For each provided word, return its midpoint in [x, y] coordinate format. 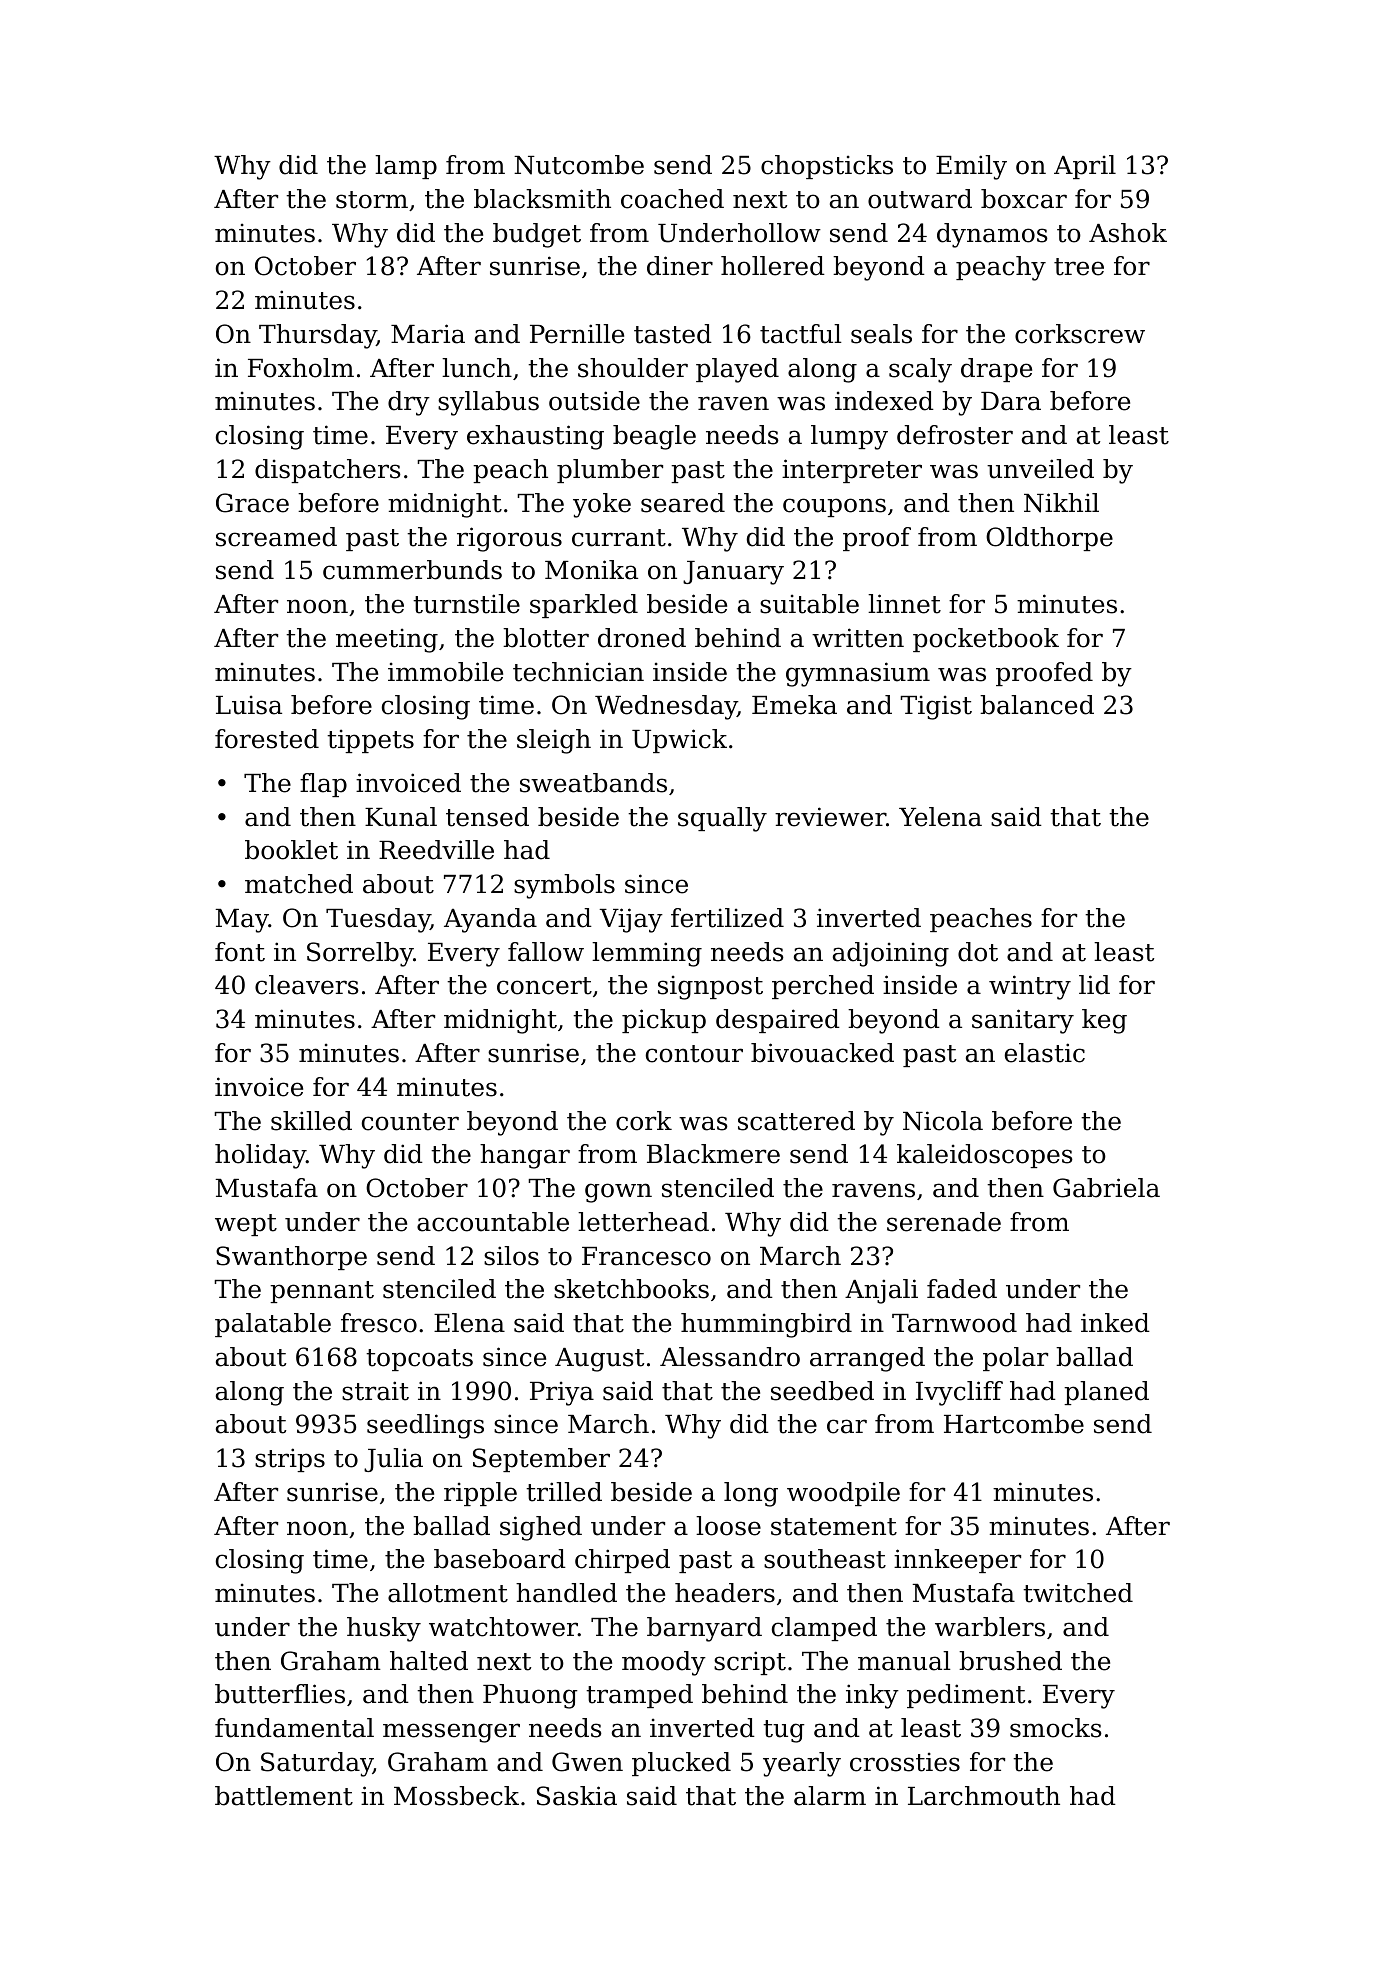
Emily [971, 167]
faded [962, 1289]
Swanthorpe [291, 1258]
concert [544, 986]
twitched [1078, 1593]
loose [728, 1526]
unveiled [1040, 469]
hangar [525, 1156]
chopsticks [827, 167]
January [733, 573]
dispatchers [328, 471]
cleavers [307, 985]
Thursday [318, 336]
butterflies [280, 1694]
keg [1104, 1021]
